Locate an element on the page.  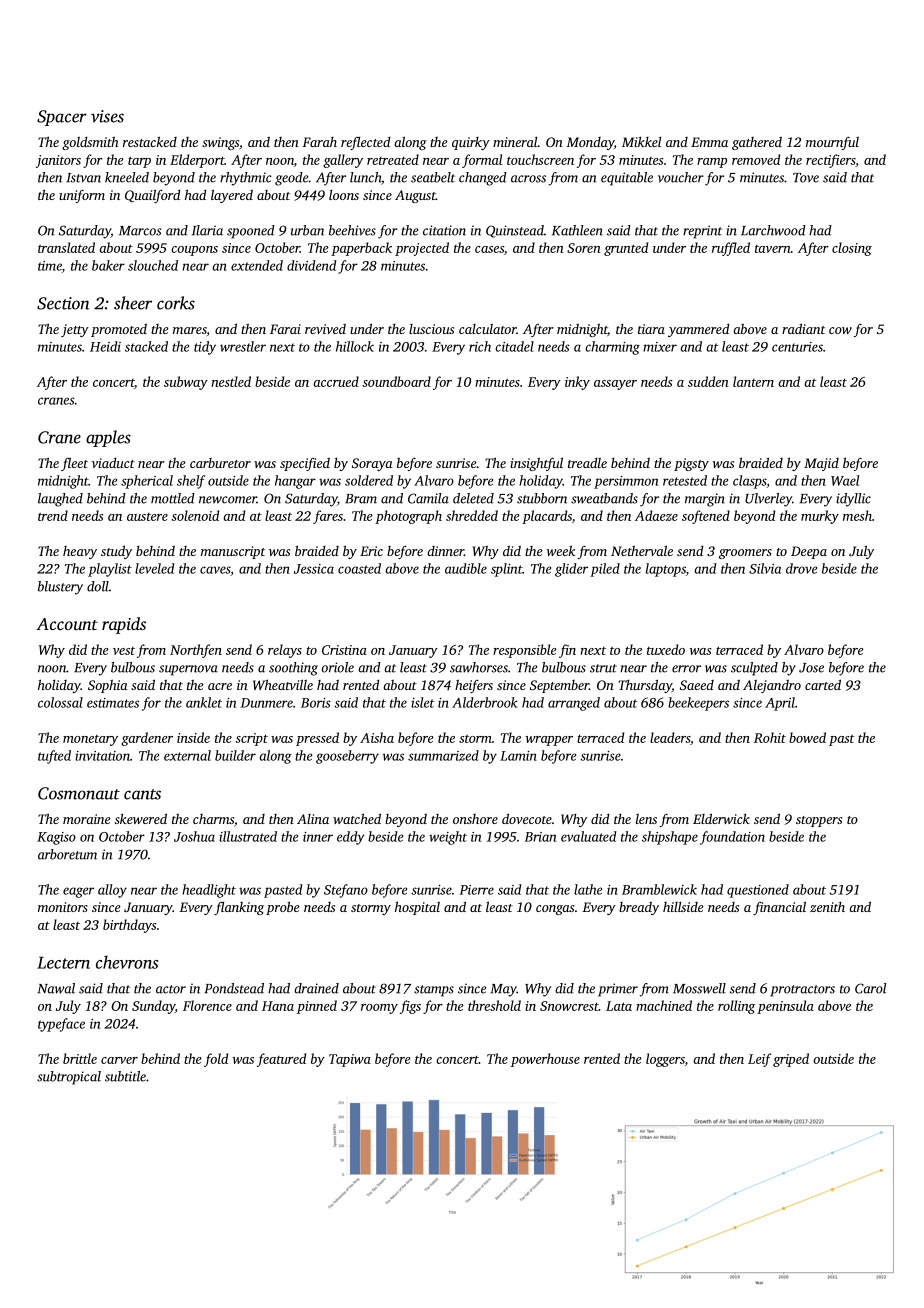
gathered is located at coordinates (757, 143).
